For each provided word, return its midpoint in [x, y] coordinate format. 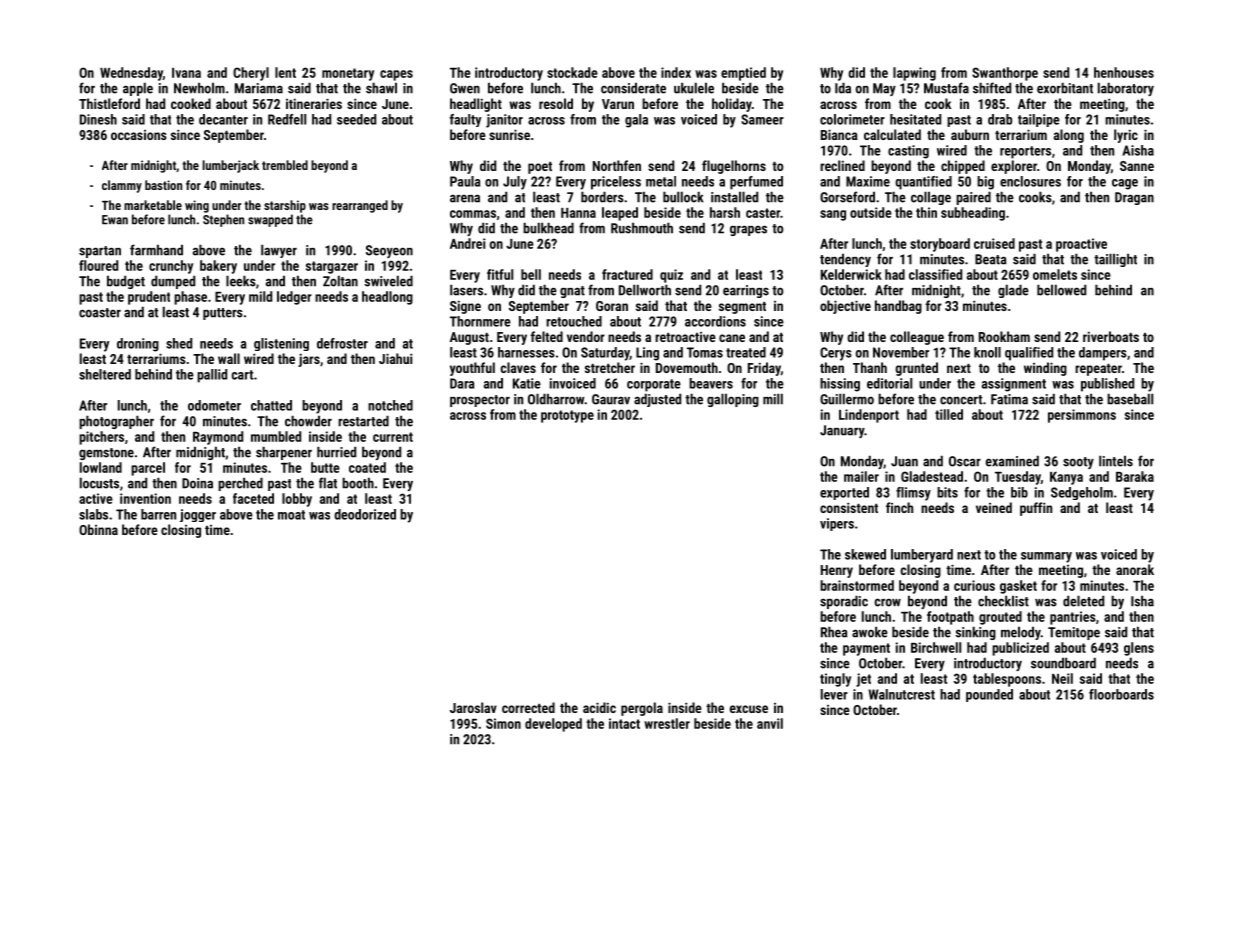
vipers [837, 524]
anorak [1135, 569]
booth [358, 483]
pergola [642, 709]
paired [973, 198]
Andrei [468, 243]
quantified [923, 183]
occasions [139, 135]
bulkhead [548, 228]
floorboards [1121, 694]
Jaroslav [473, 707]
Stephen [223, 220]
